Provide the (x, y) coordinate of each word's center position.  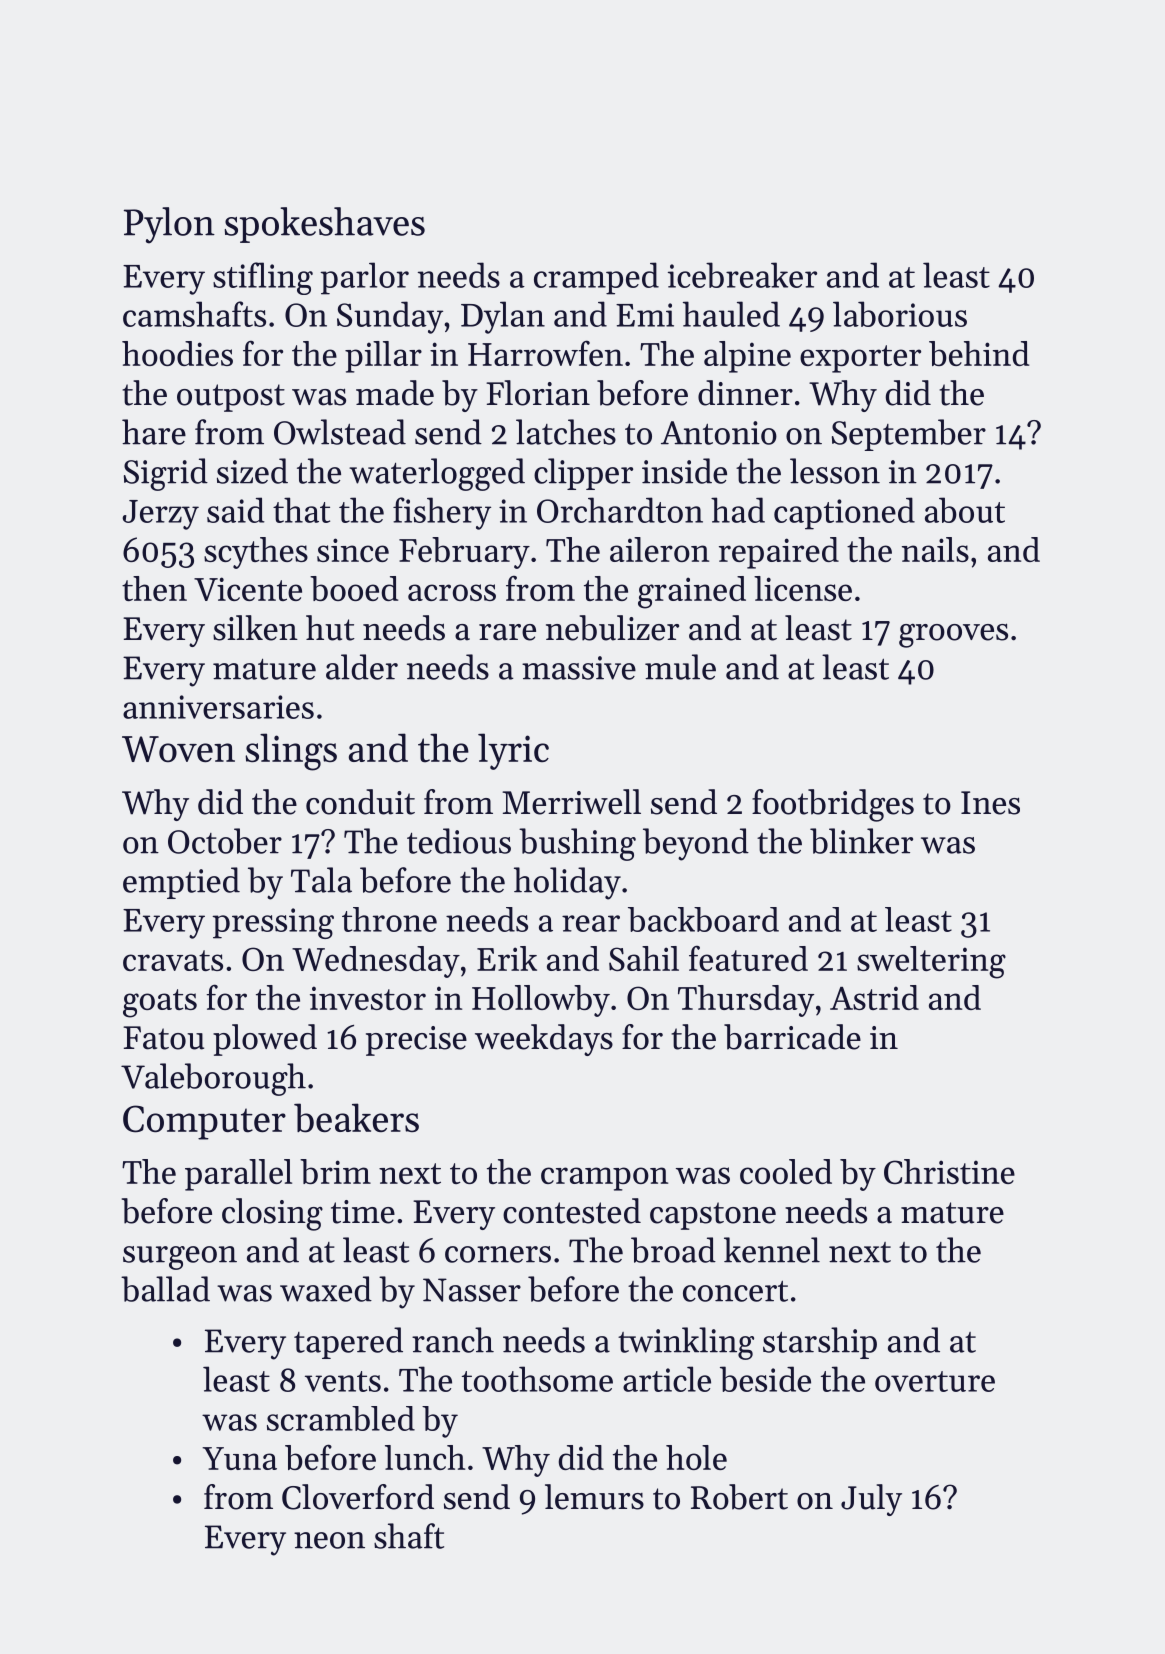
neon (329, 1540)
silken (255, 628)
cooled (786, 1171)
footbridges (833, 805)
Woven (178, 749)
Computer (204, 1122)
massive (579, 668)
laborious (900, 314)
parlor (364, 278)
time (363, 1212)
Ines (990, 803)
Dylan (503, 317)
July (871, 1500)
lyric (513, 751)
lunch (425, 1457)
